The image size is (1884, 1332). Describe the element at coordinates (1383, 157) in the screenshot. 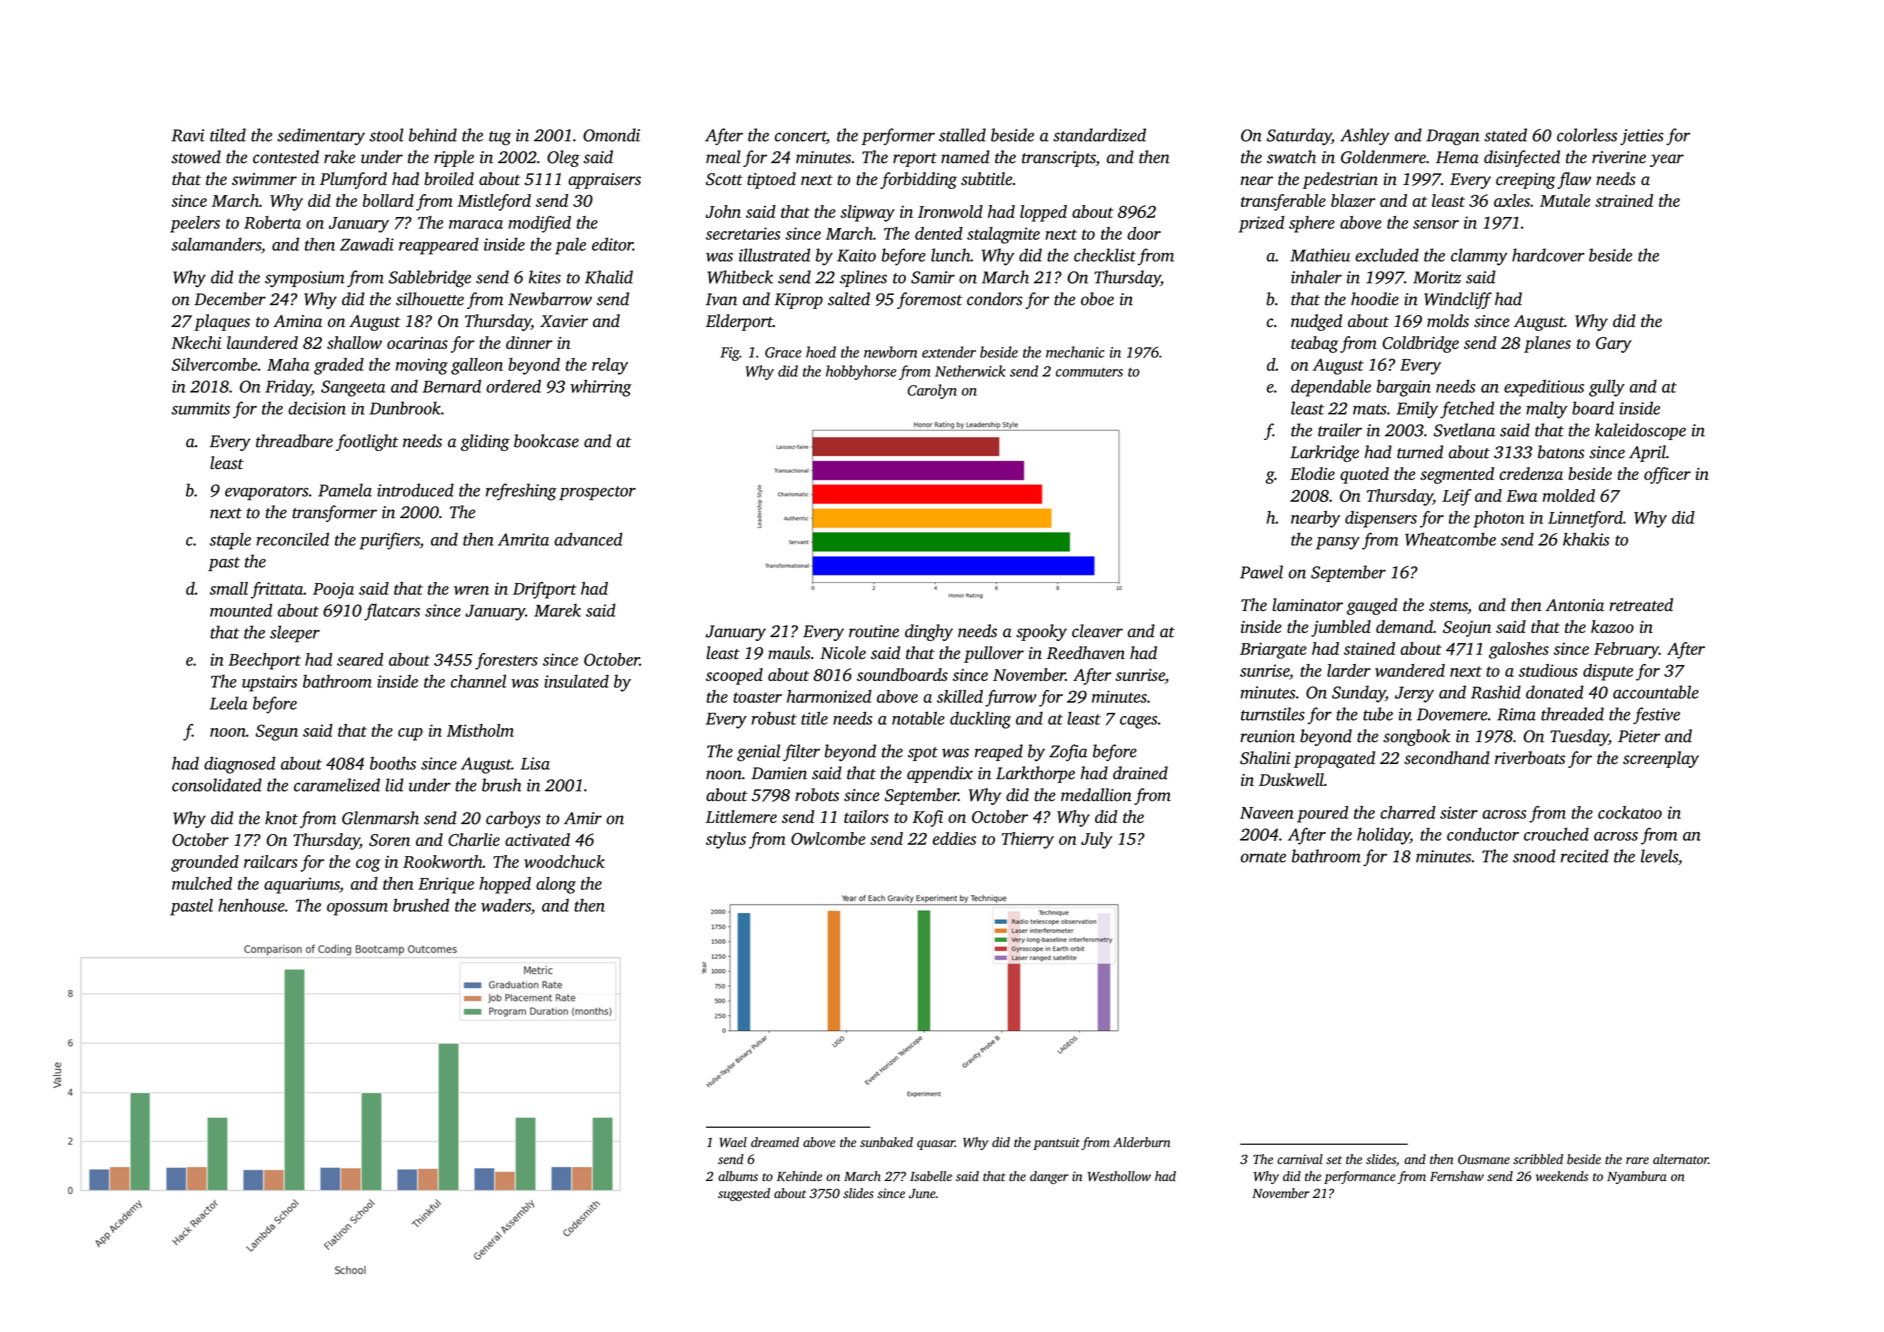

I see `Goldenmere` at that location.
